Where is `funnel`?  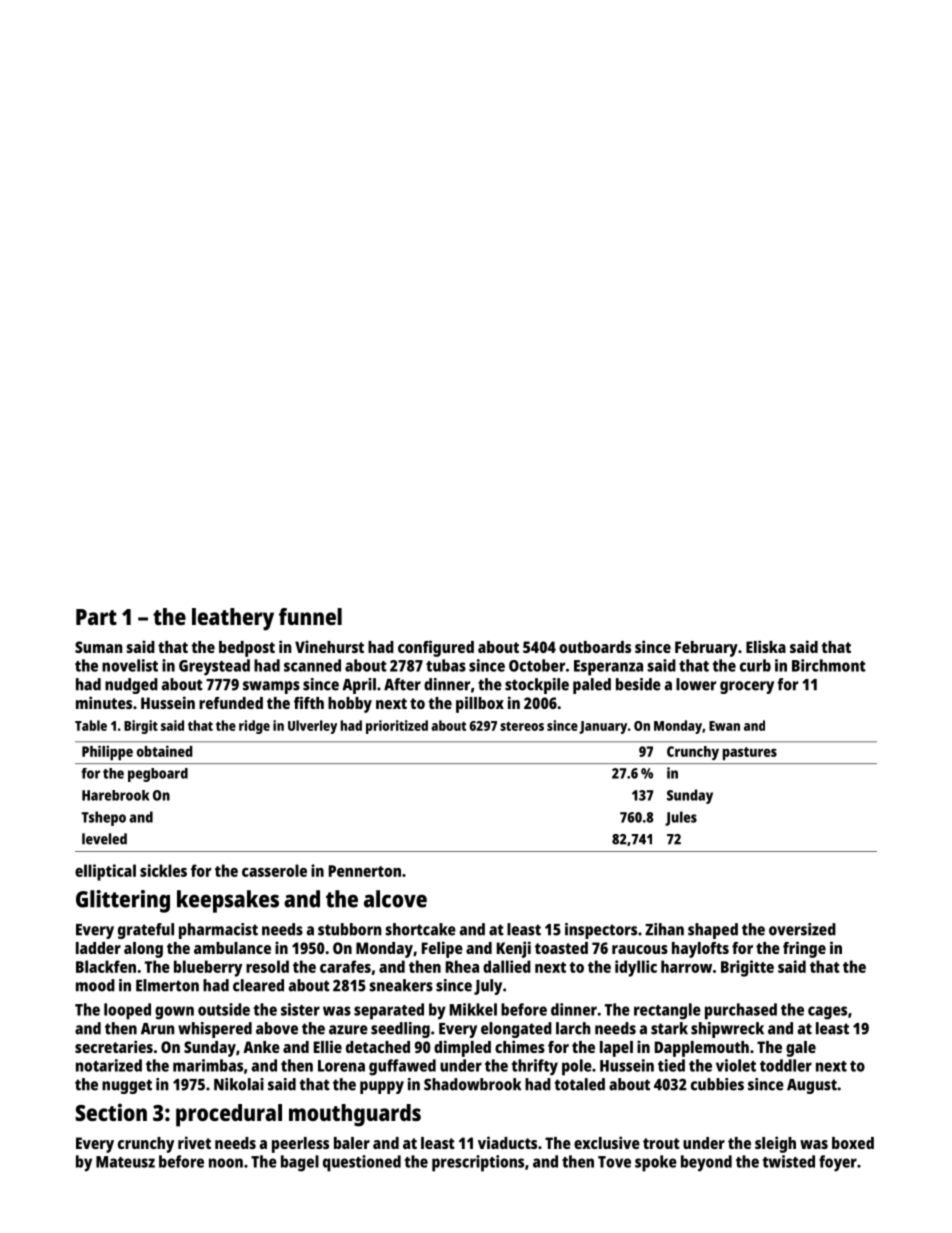
funnel is located at coordinates (310, 616).
